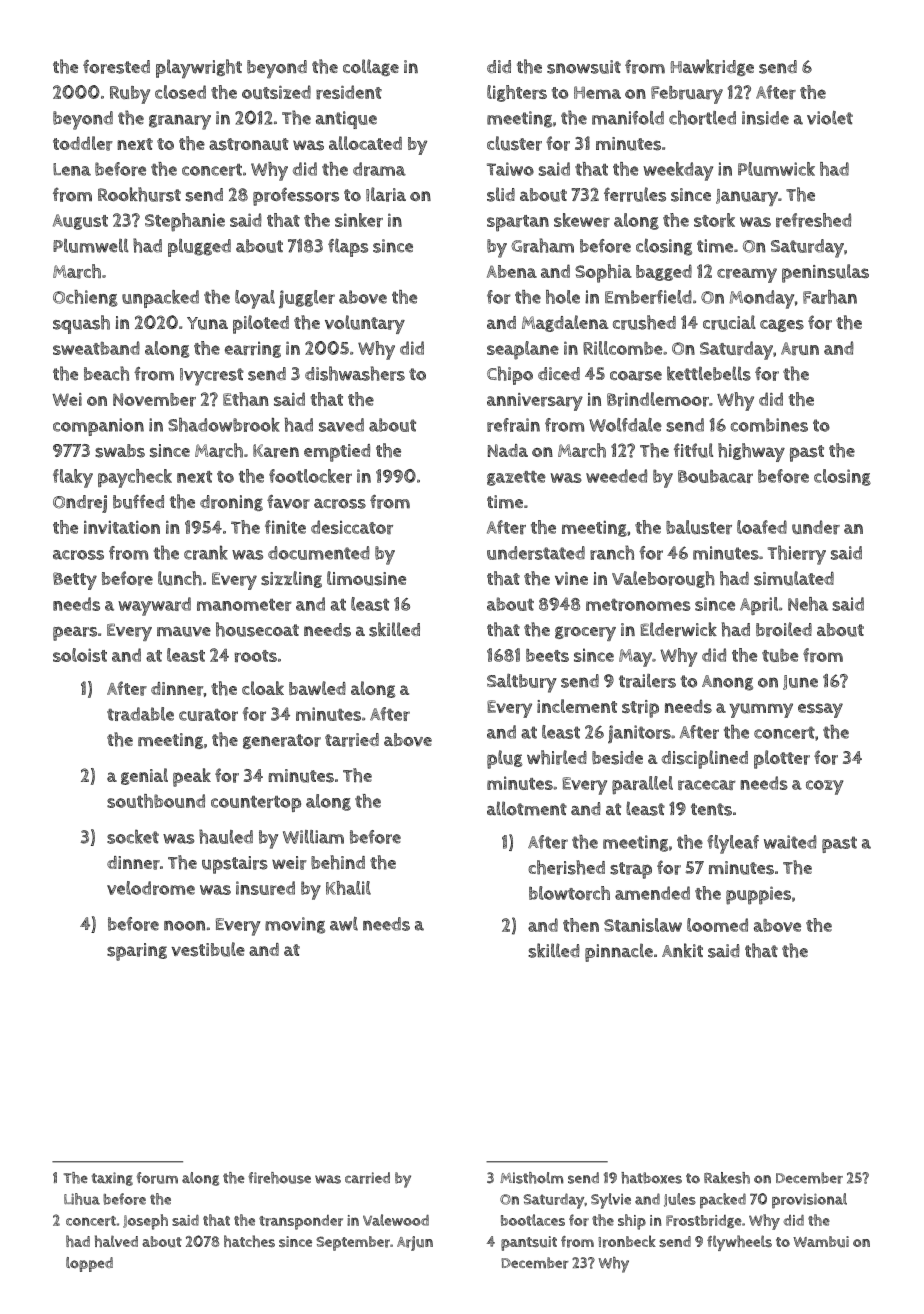 Image resolution: width=924 pixels, height=1314 pixels. What do you see at coordinates (348, 247) in the image?
I see `flaps` at bounding box center [348, 247].
